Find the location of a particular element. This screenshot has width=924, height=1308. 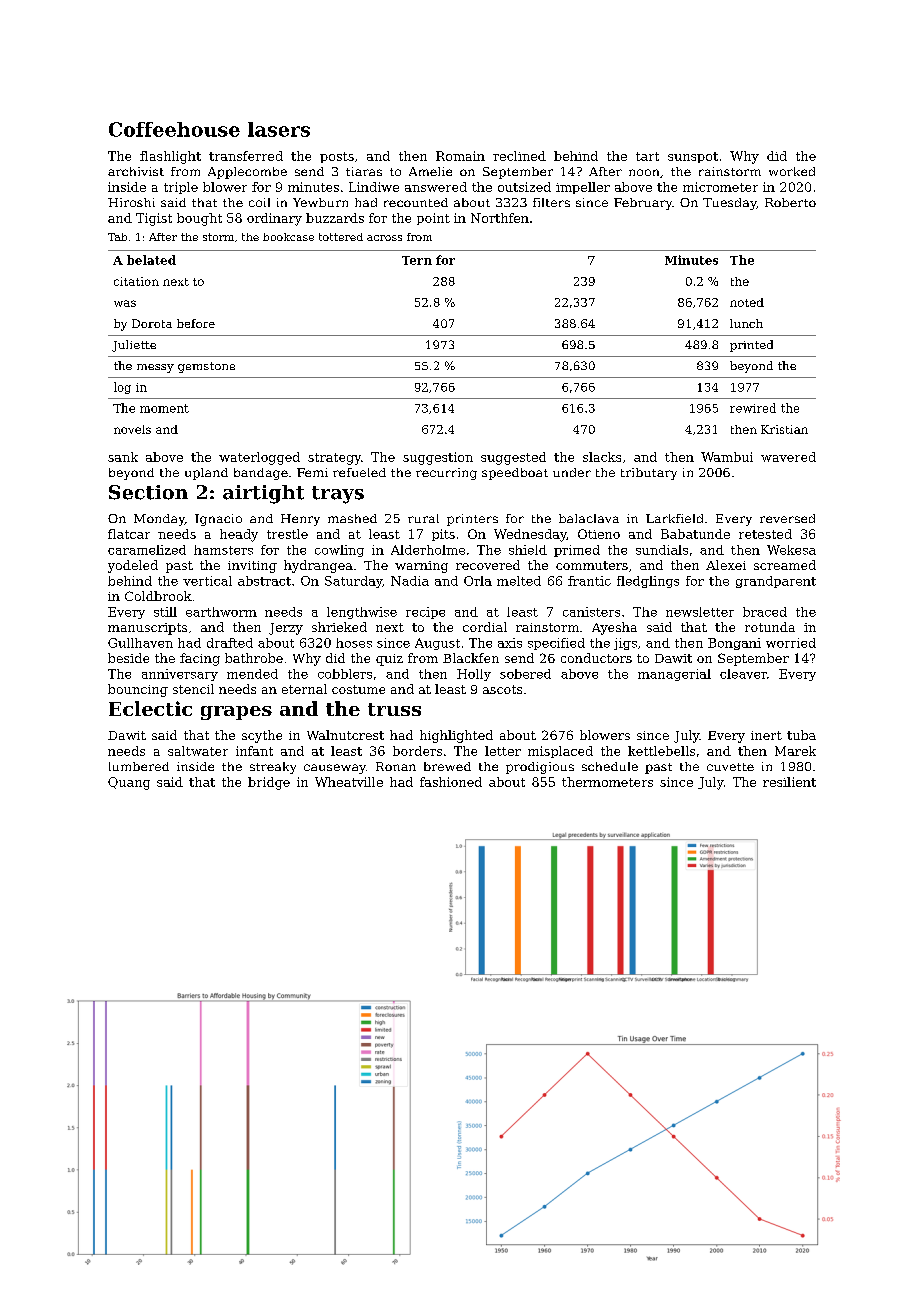

cleaver is located at coordinates (743, 674).
